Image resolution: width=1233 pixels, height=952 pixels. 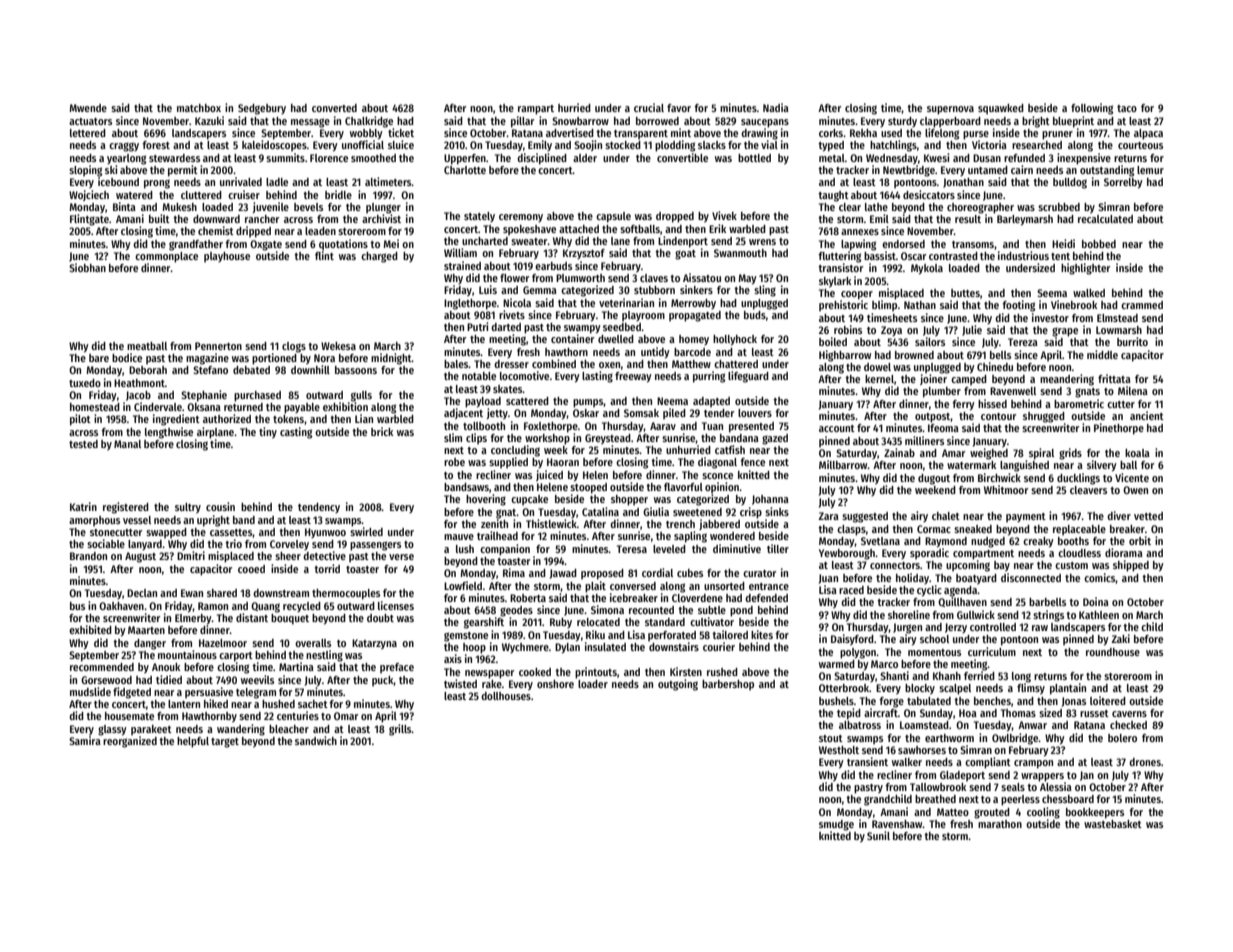 I want to click on hollyhock, so click(x=735, y=340).
